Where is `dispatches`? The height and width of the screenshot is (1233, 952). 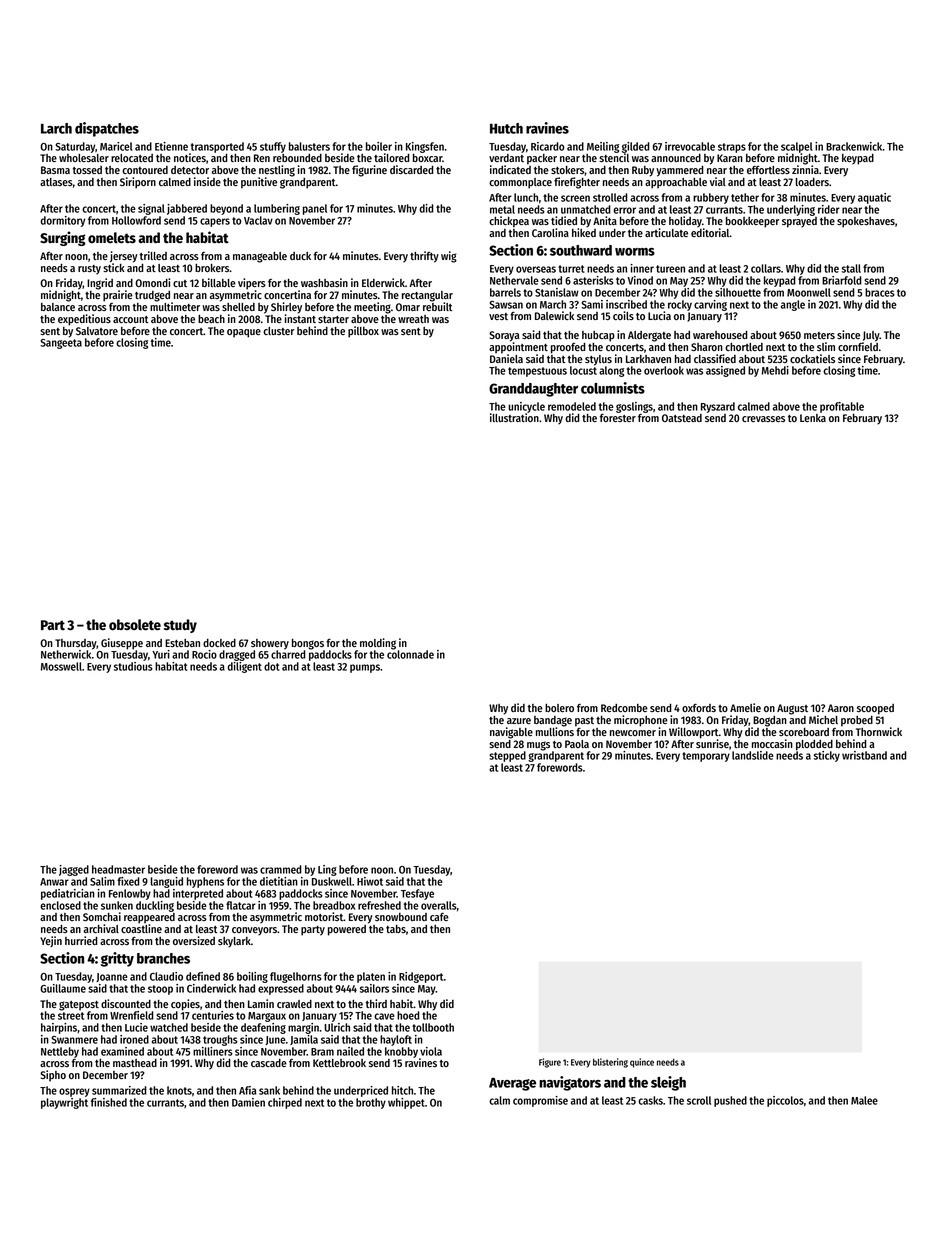 dispatches is located at coordinates (107, 129).
